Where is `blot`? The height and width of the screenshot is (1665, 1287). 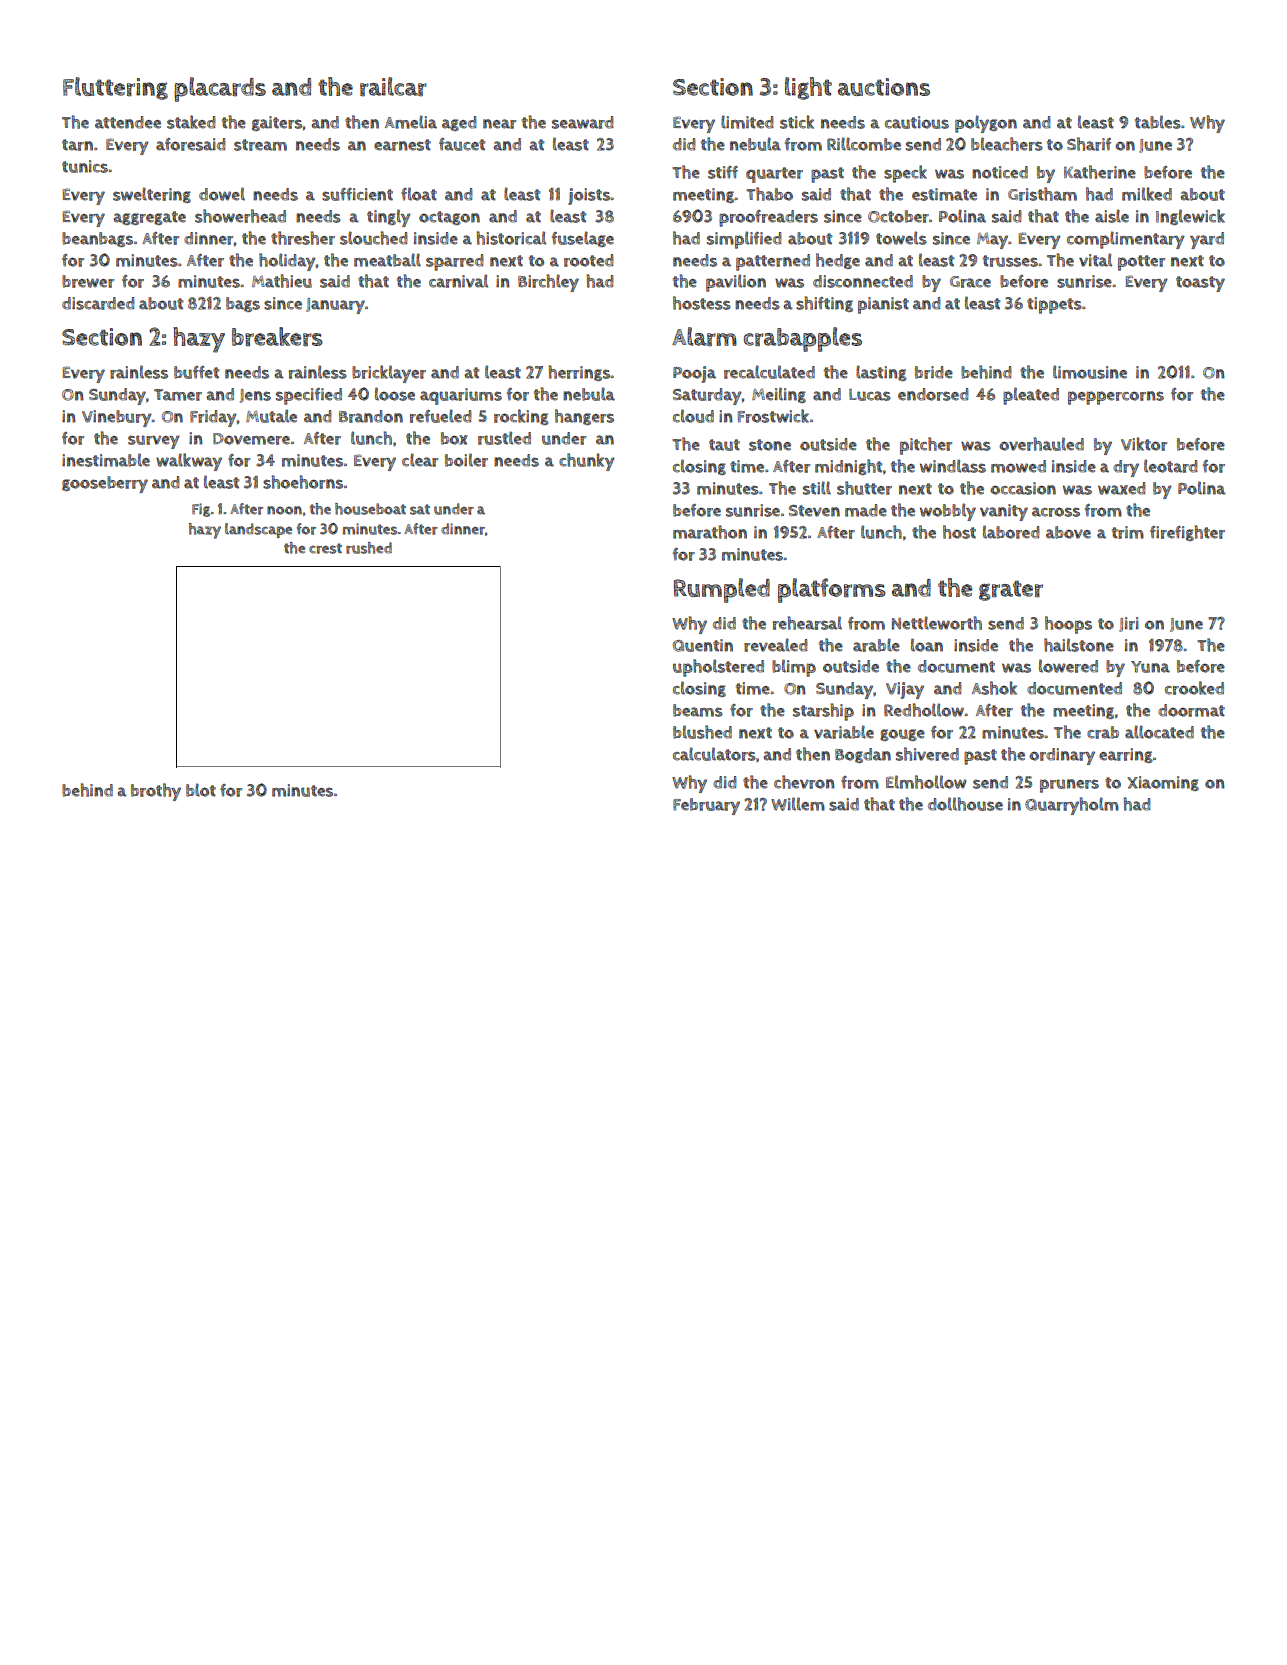 blot is located at coordinates (201, 790).
